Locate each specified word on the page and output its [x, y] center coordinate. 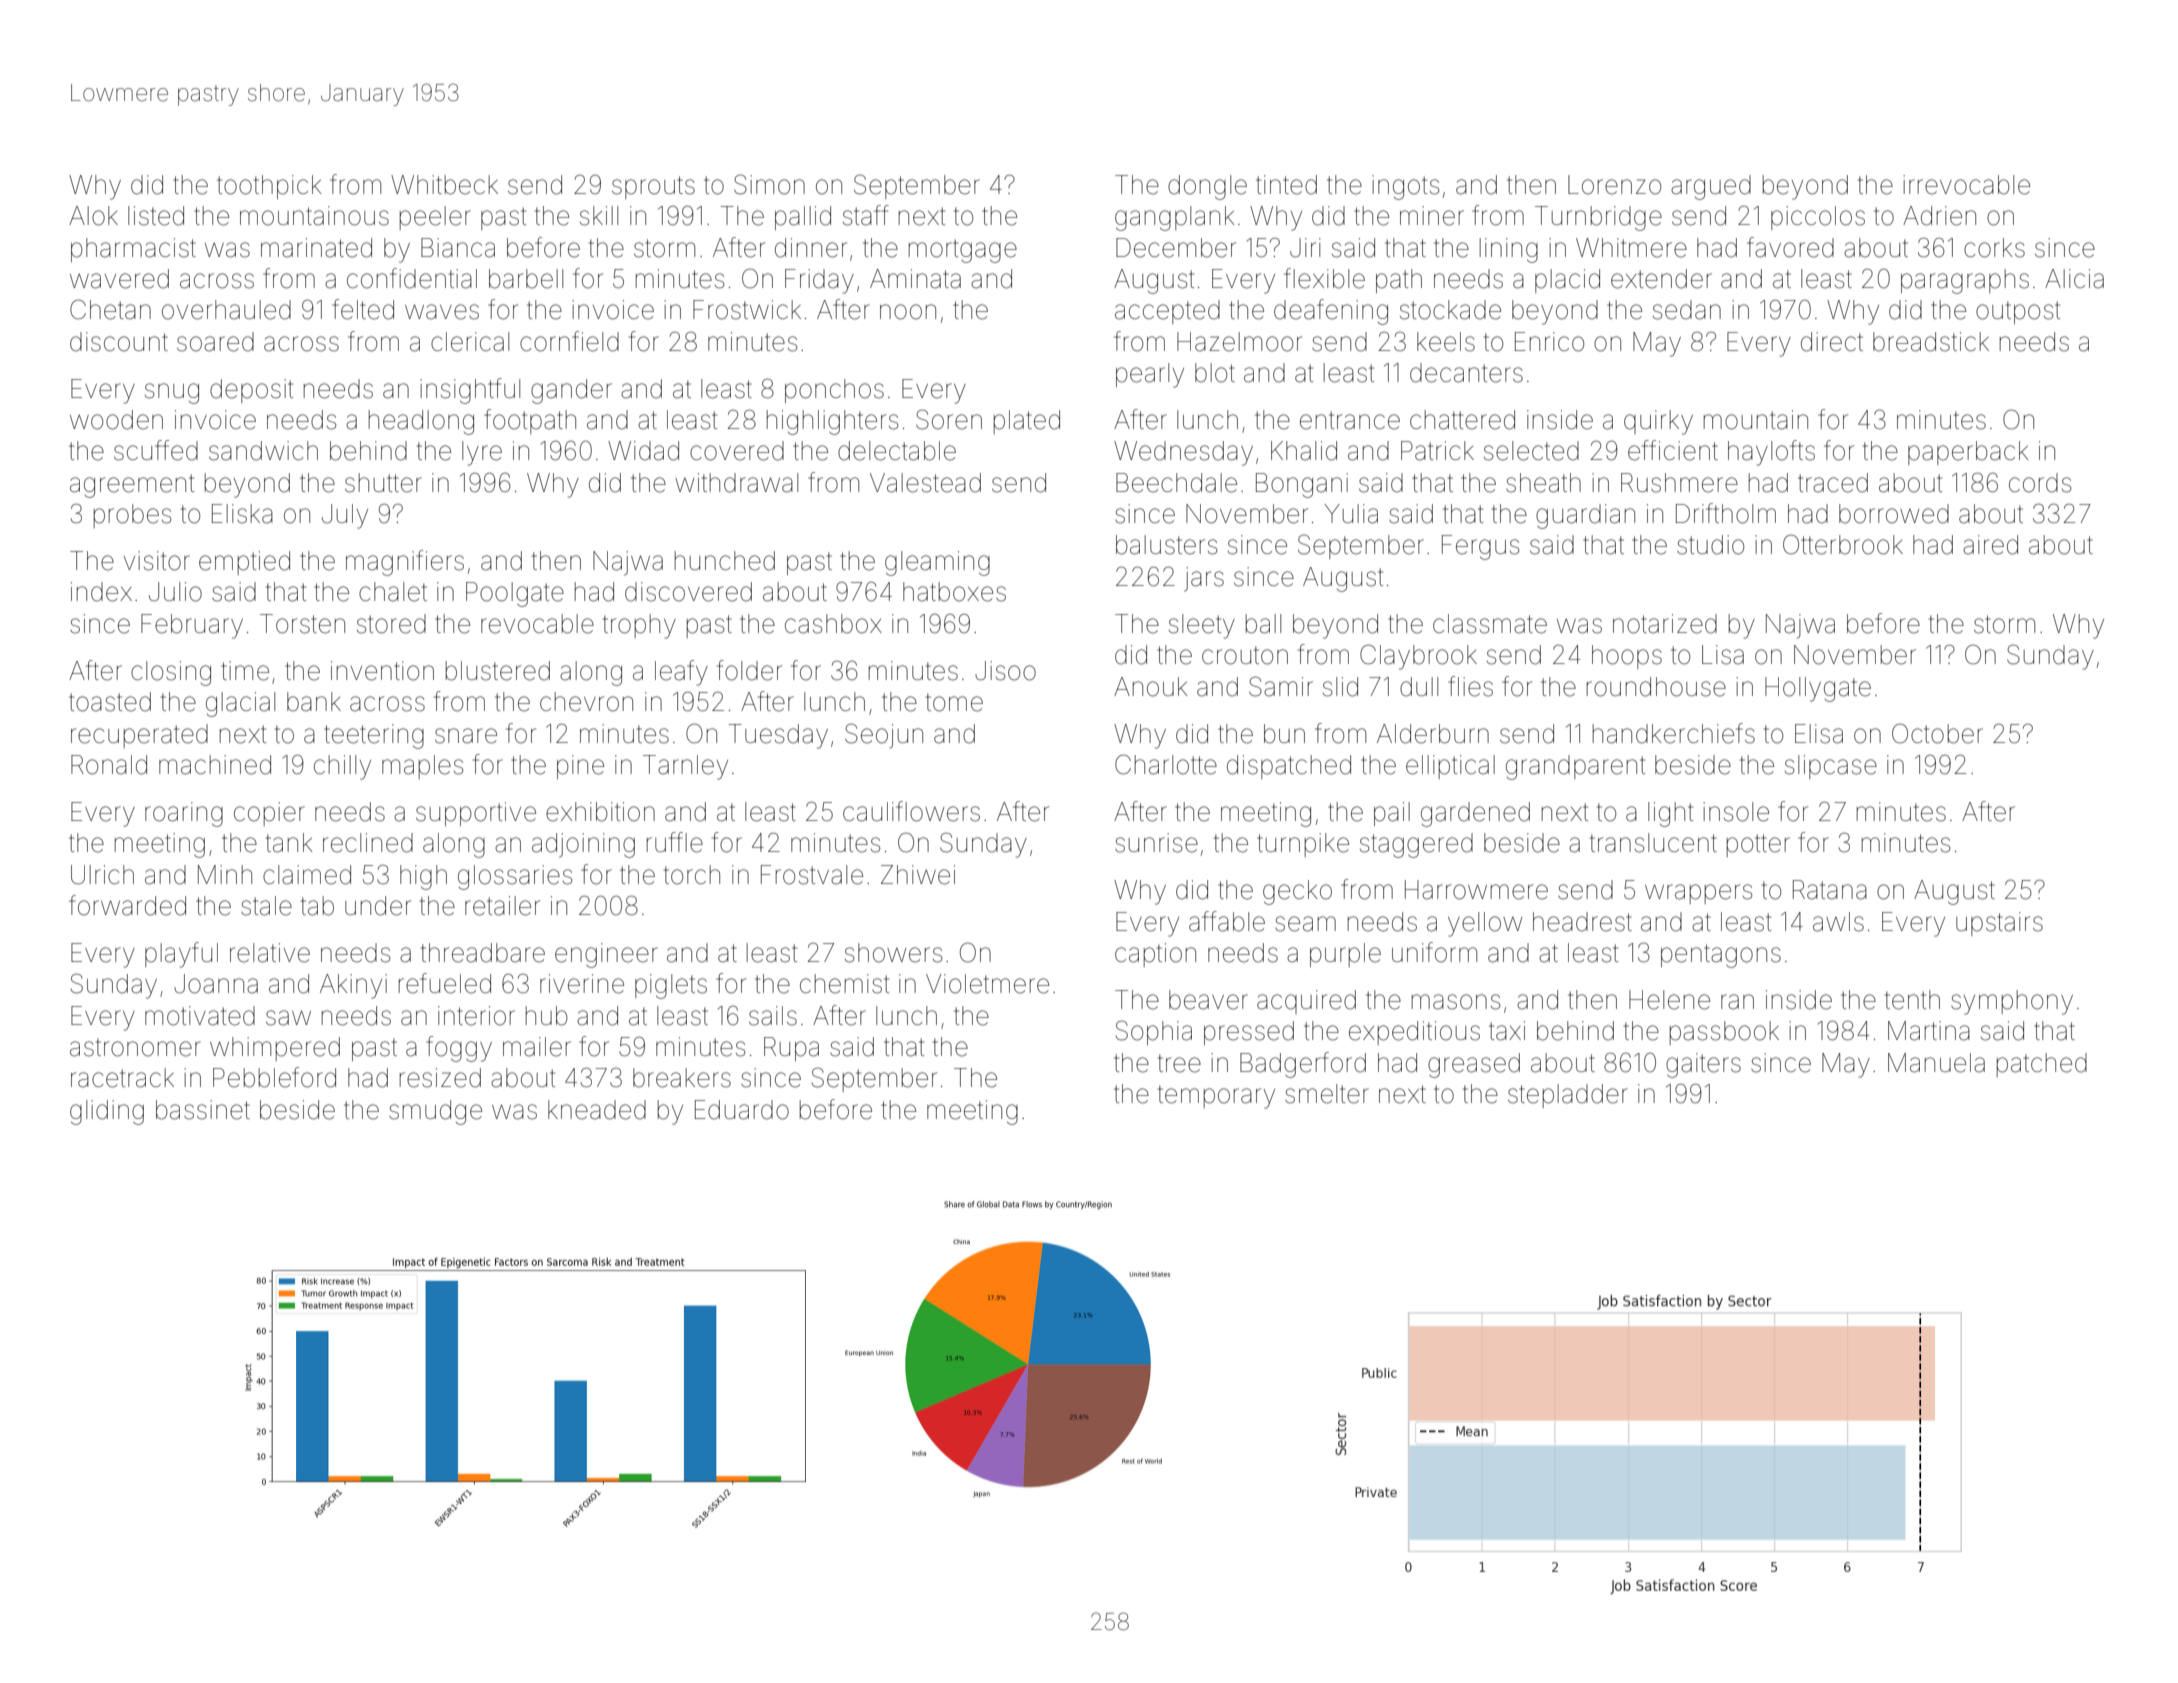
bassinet [203, 1110]
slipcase [1831, 767]
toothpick [269, 187]
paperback [1968, 453]
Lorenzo [1614, 185]
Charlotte [1166, 764]
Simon [769, 184]
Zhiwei [918, 875]
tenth [1912, 1000]
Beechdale [1176, 483]
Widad [643, 451]
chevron [586, 702]
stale [266, 906]
